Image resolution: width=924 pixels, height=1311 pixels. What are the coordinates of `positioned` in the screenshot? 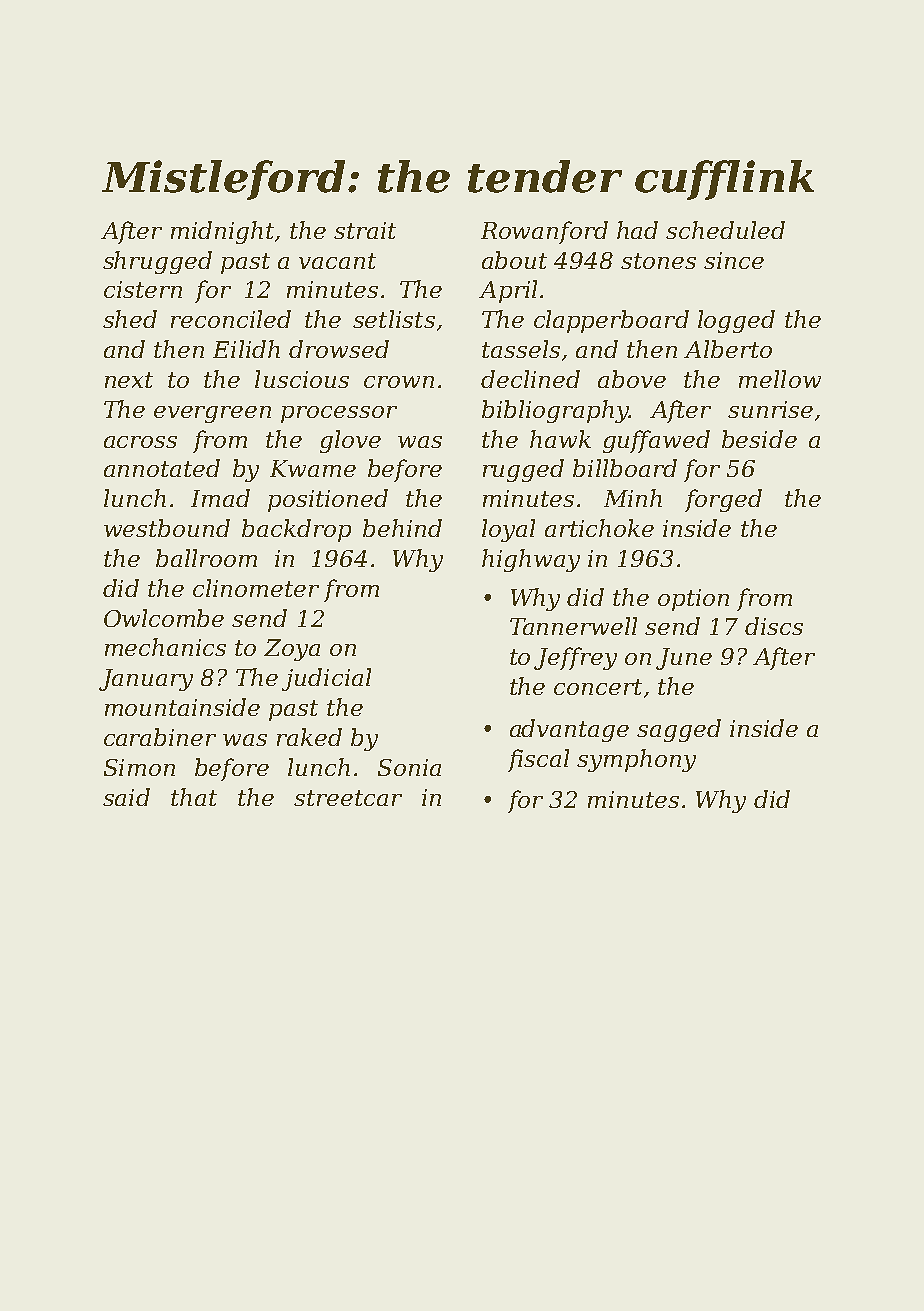 It's located at (328, 500).
